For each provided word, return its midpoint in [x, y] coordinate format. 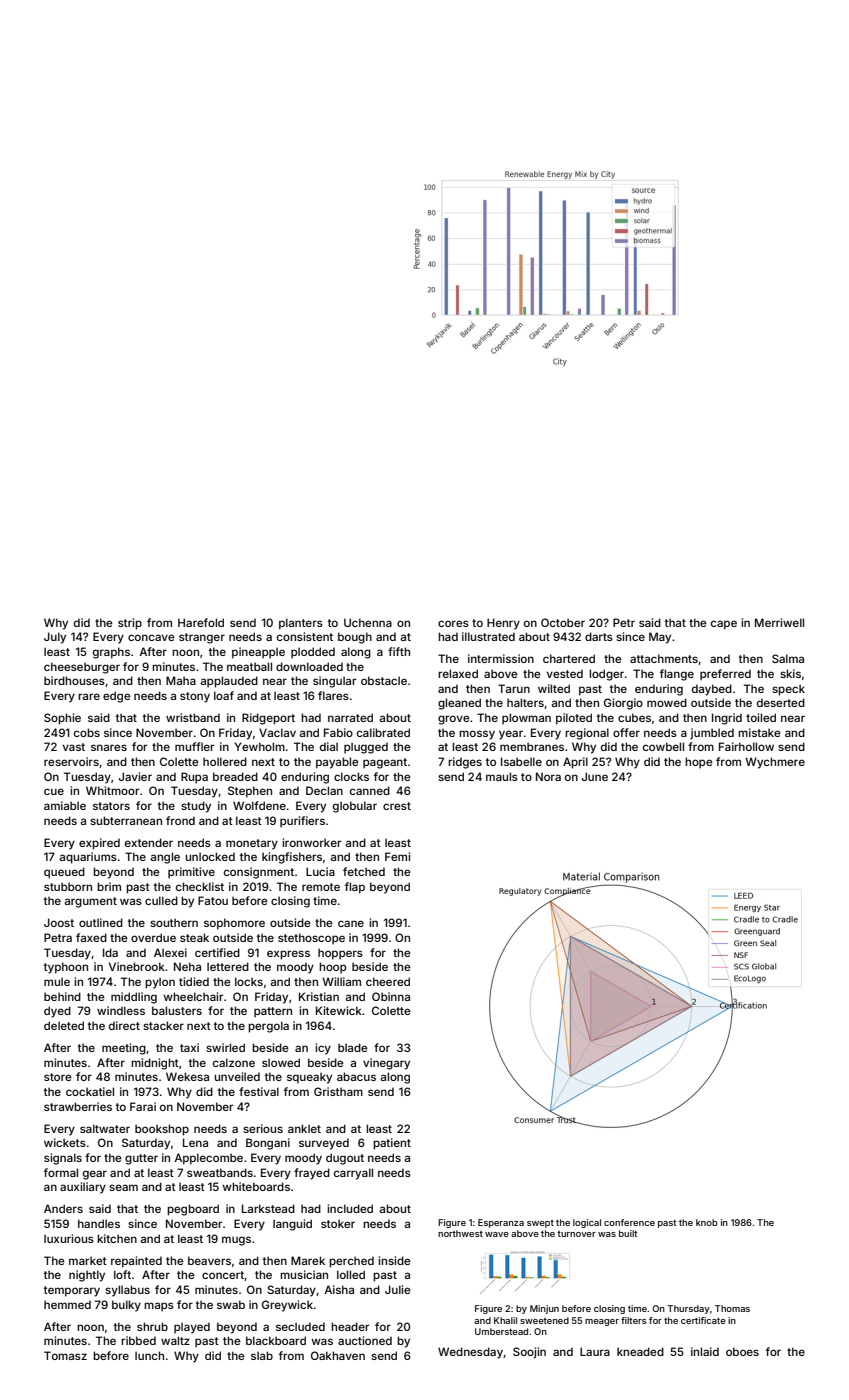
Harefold [201, 622]
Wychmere [775, 763]
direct [124, 1025]
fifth [399, 651]
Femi [397, 856]
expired [99, 844]
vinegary [386, 1064]
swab [231, 1304]
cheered [388, 981]
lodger [606, 675]
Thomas [732, 1308]
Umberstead [501, 1331]
